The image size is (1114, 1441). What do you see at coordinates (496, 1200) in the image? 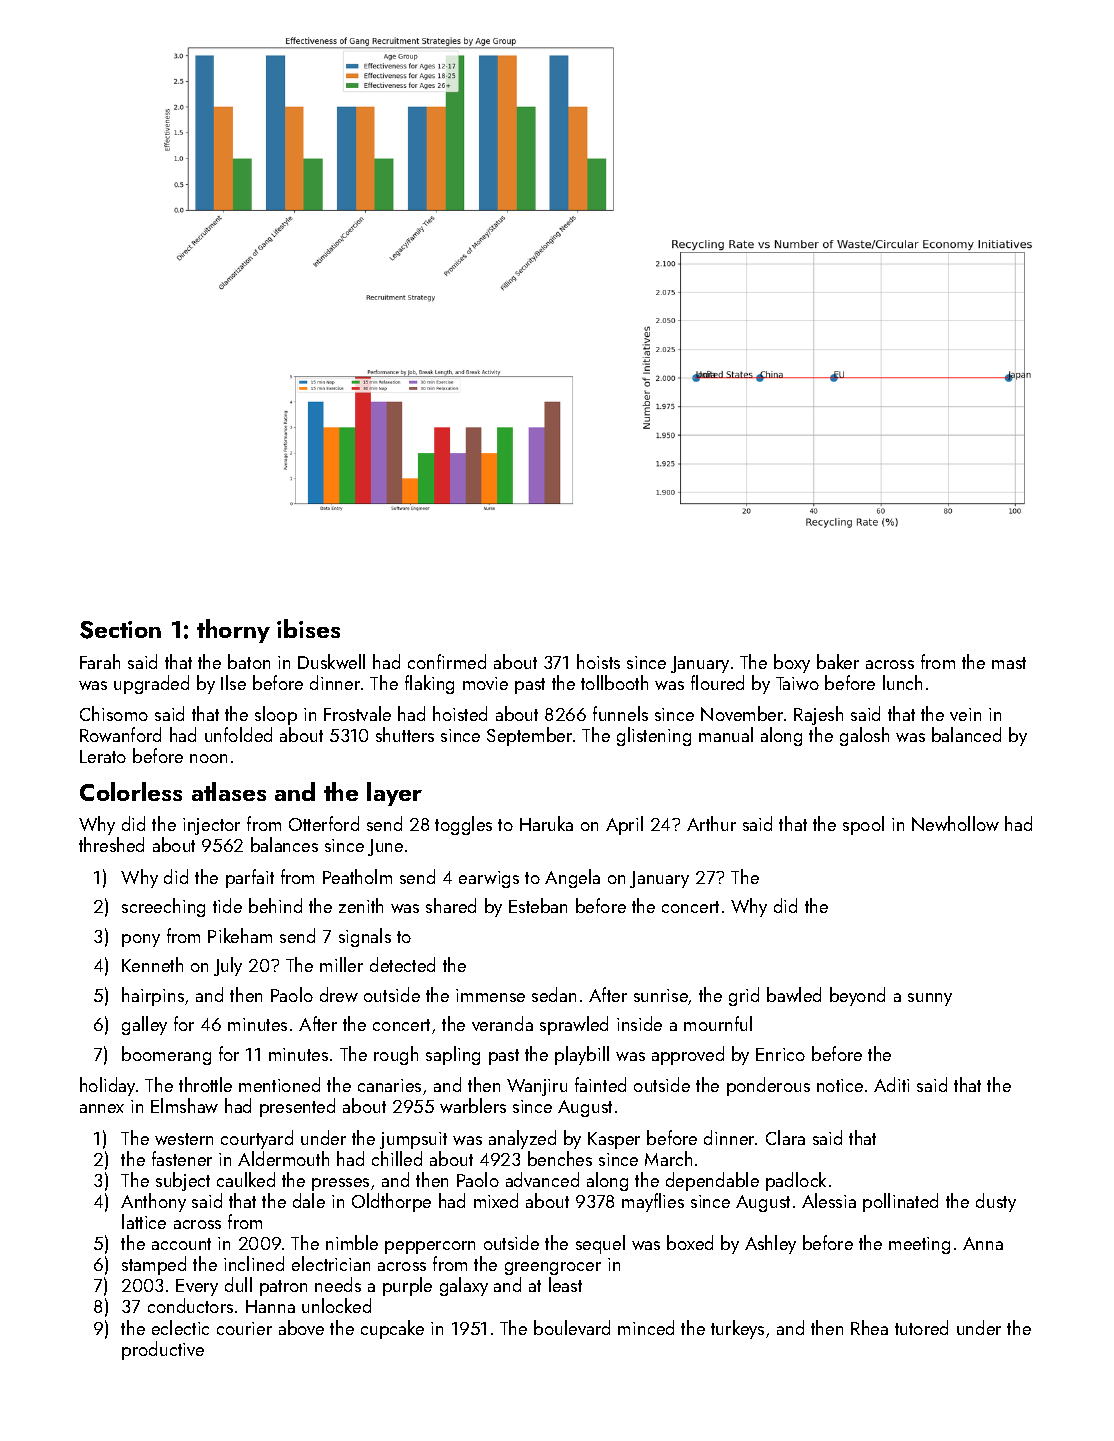
I see `mixed` at bounding box center [496, 1200].
